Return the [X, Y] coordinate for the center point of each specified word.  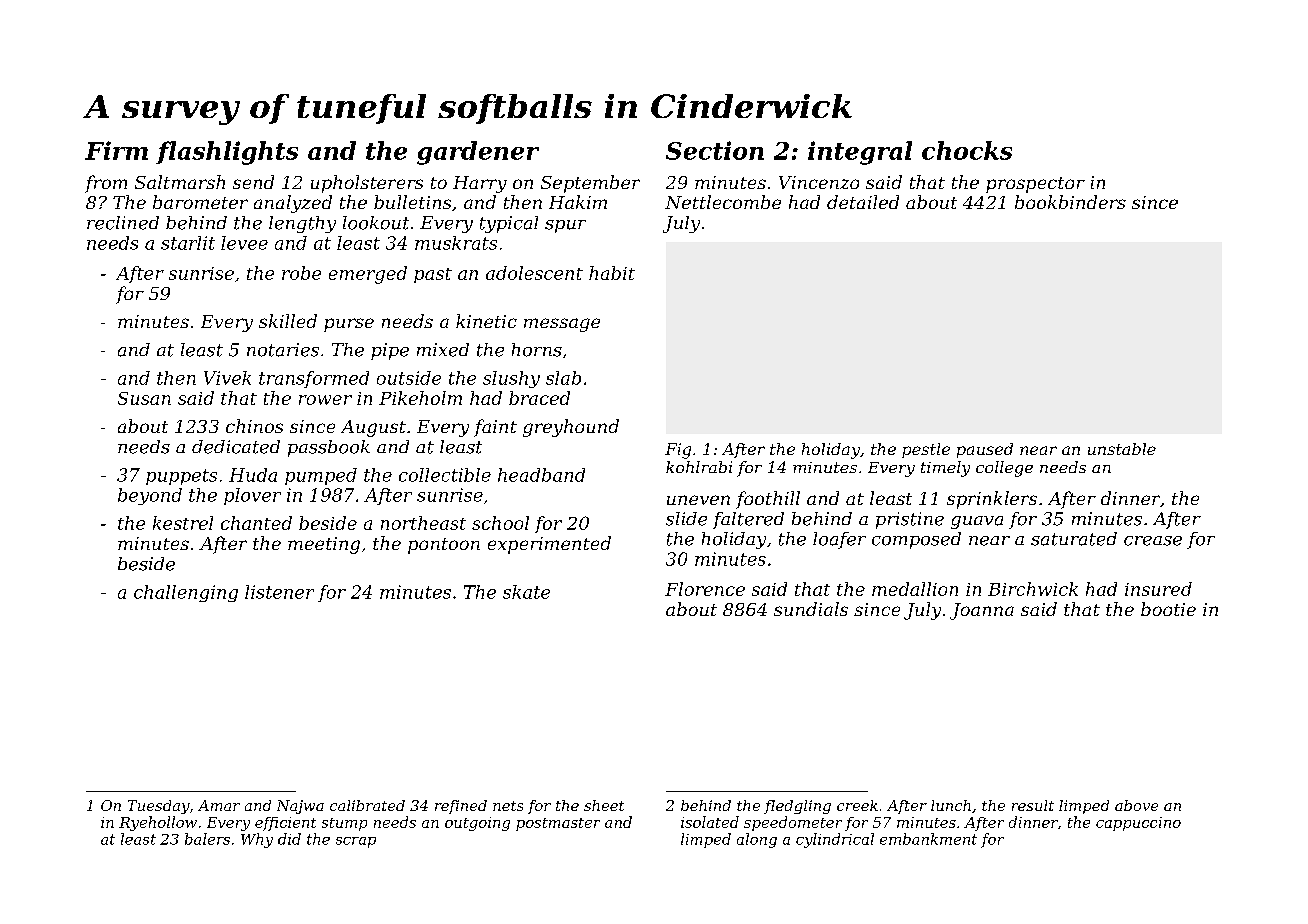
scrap [356, 842]
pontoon [444, 546]
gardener [478, 153]
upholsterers [367, 184]
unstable [1122, 449]
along [757, 840]
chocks [967, 150]
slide [686, 519]
